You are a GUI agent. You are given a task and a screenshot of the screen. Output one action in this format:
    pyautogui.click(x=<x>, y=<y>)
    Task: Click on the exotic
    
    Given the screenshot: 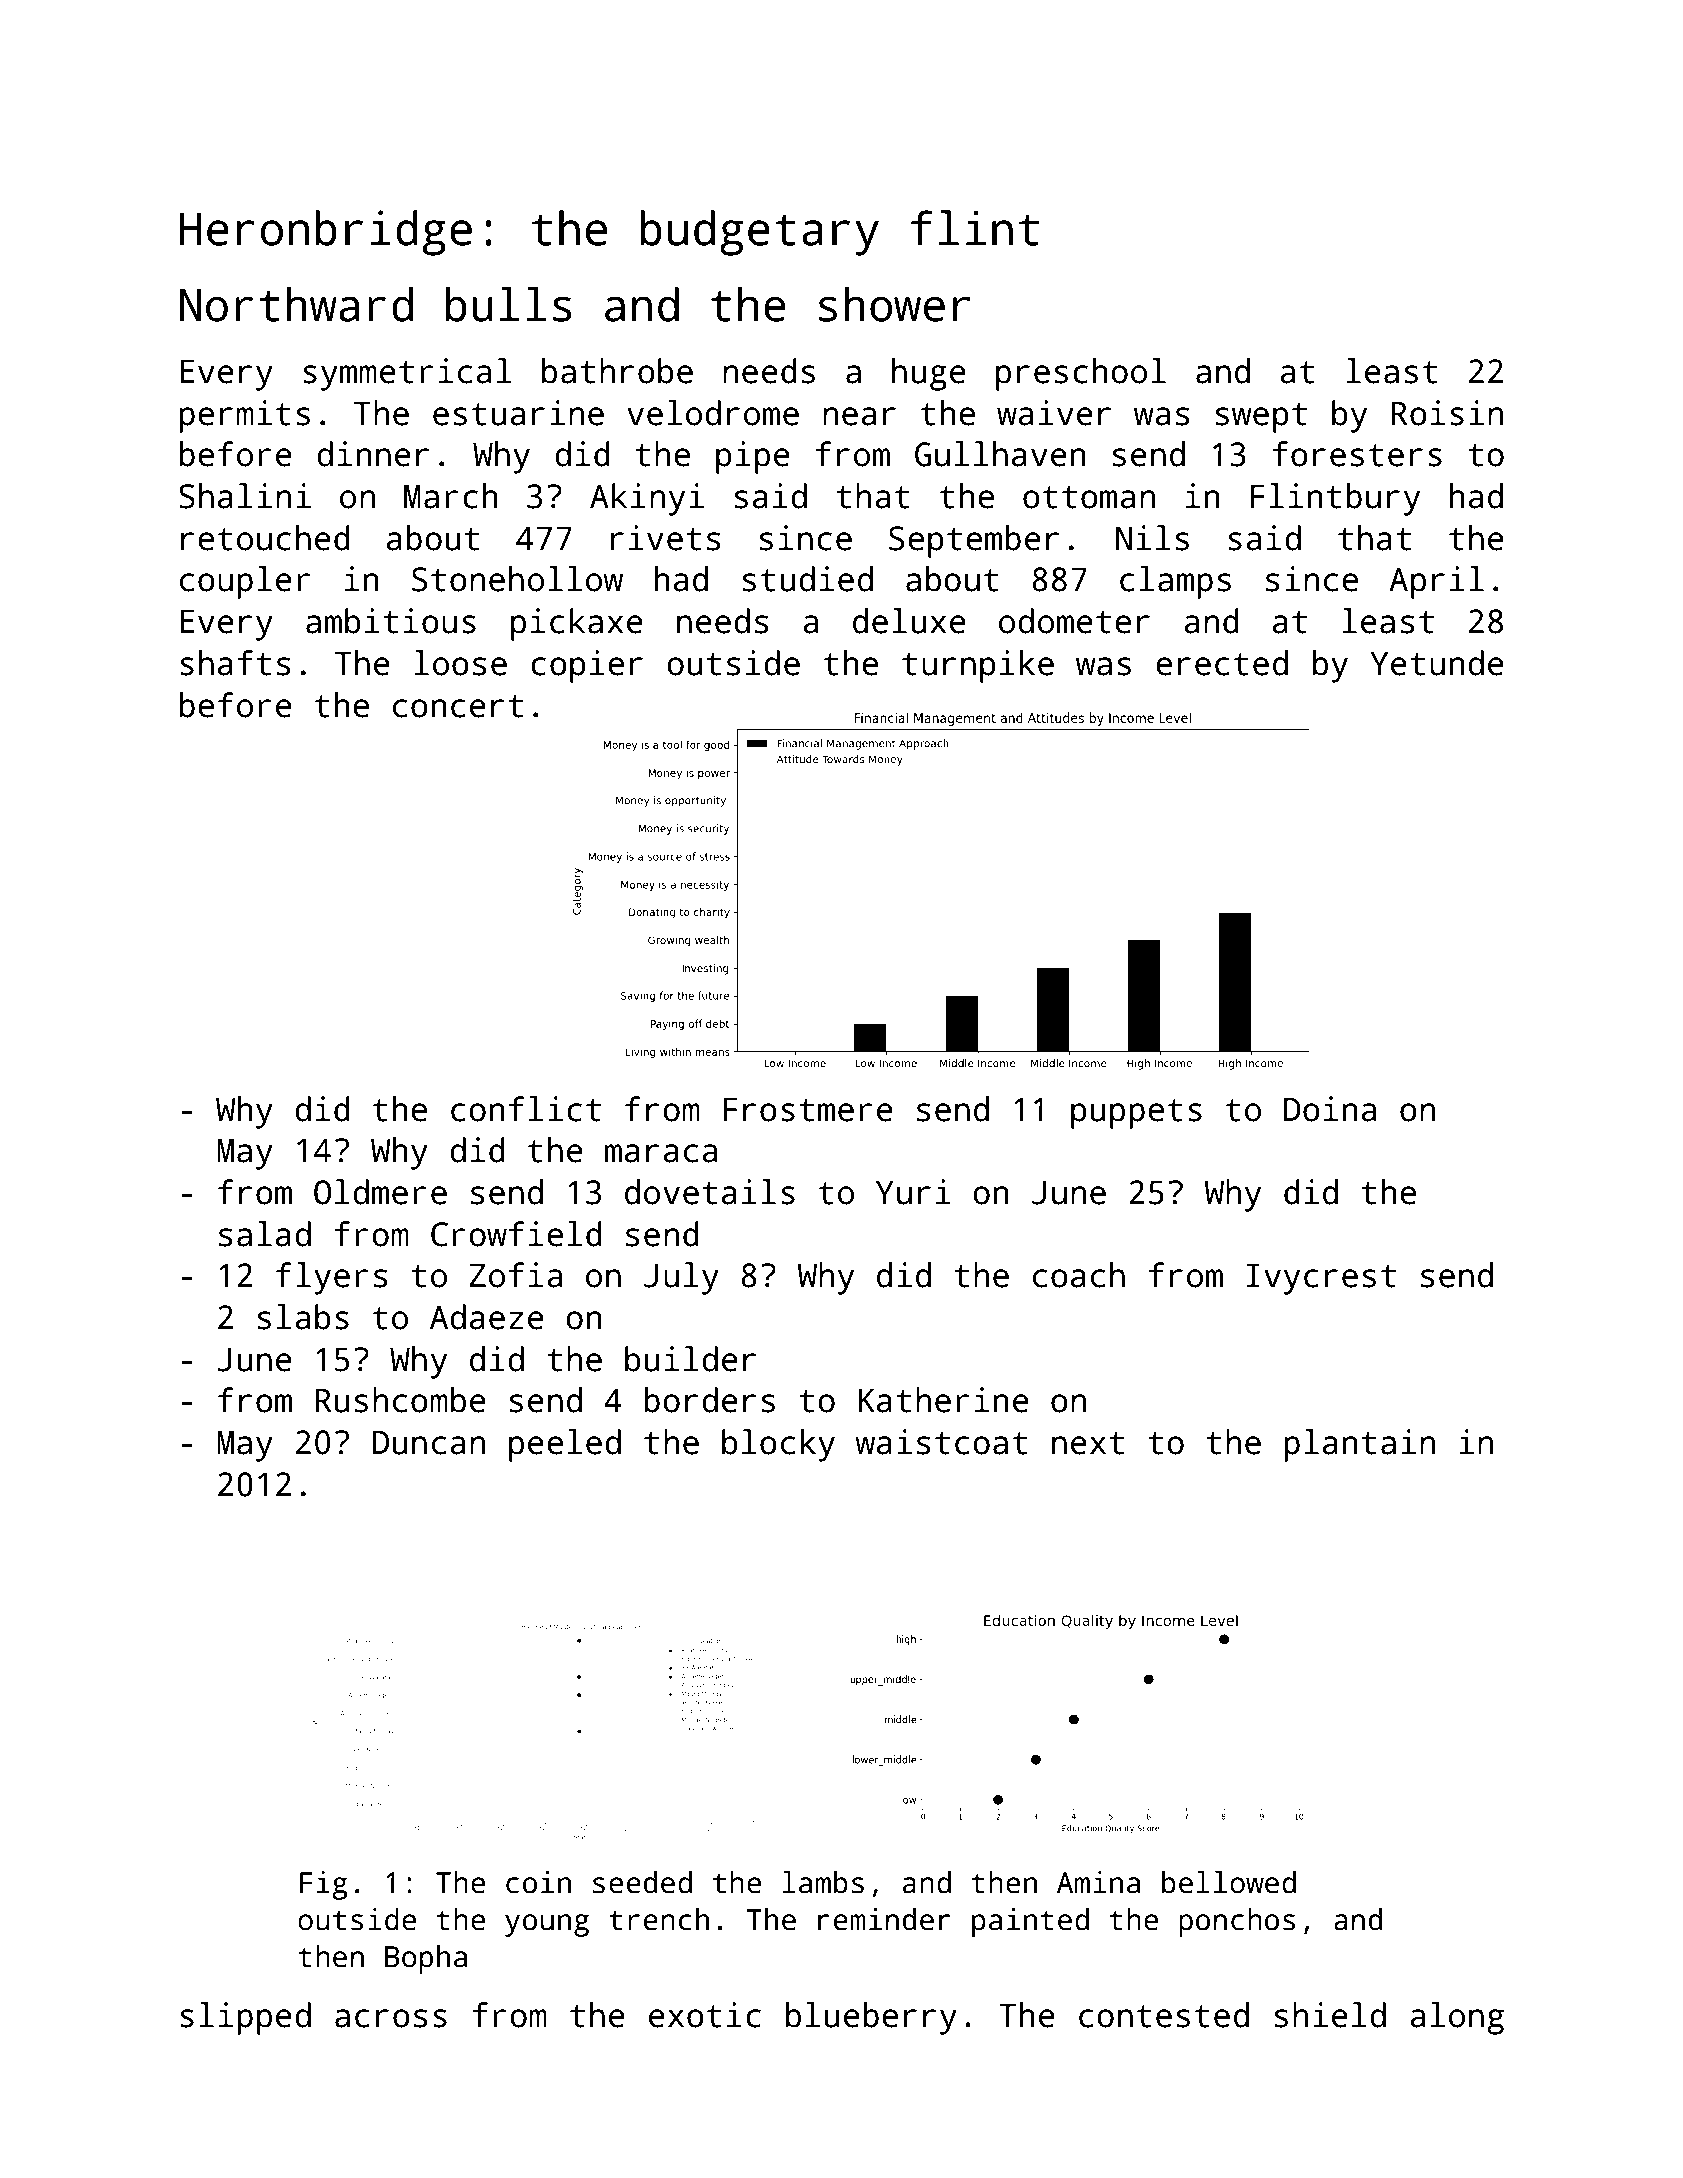 What is the action you would take?
    pyautogui.click(x=705, y=2015)
